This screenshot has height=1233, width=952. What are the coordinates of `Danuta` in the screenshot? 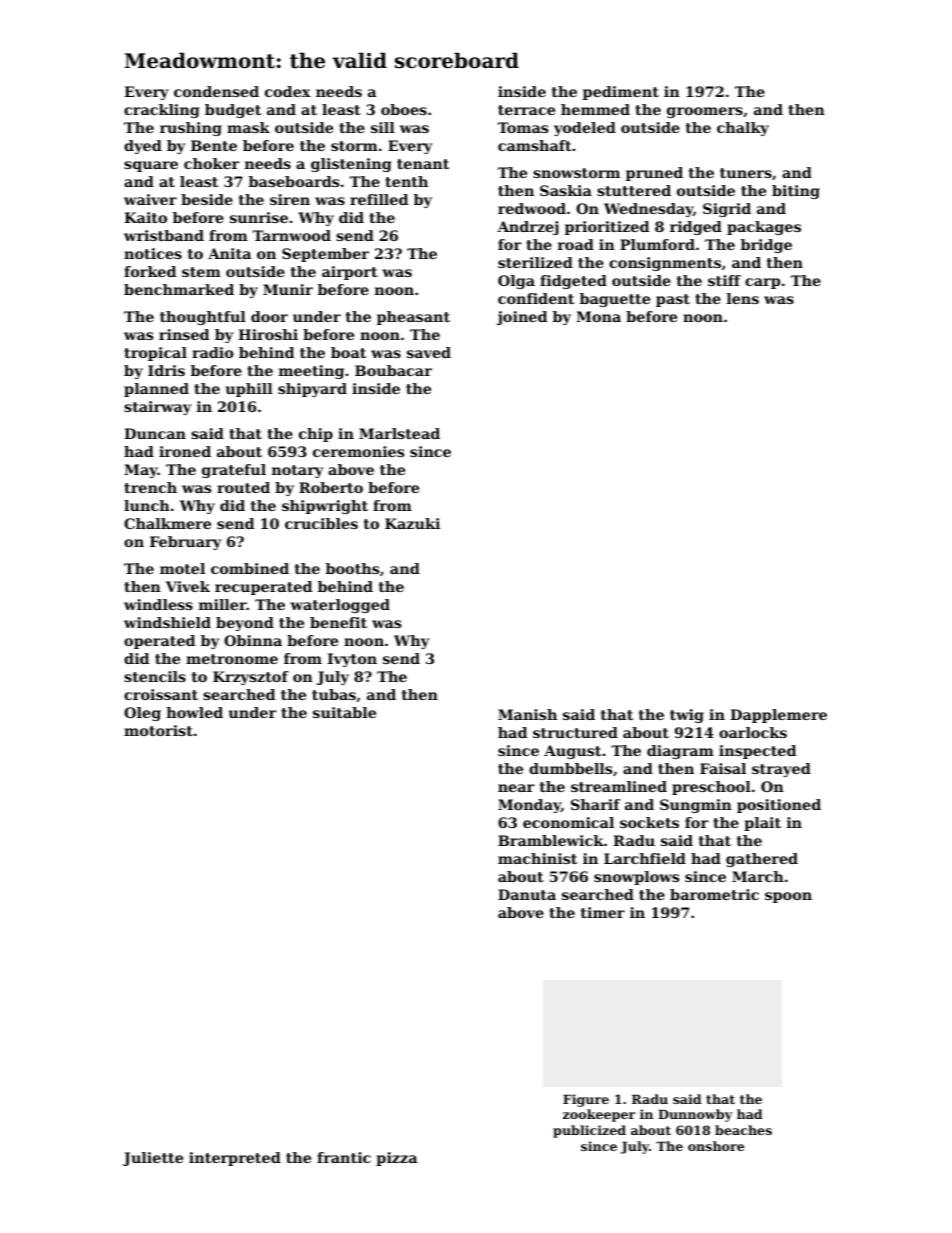 It's located at (527, 894).
